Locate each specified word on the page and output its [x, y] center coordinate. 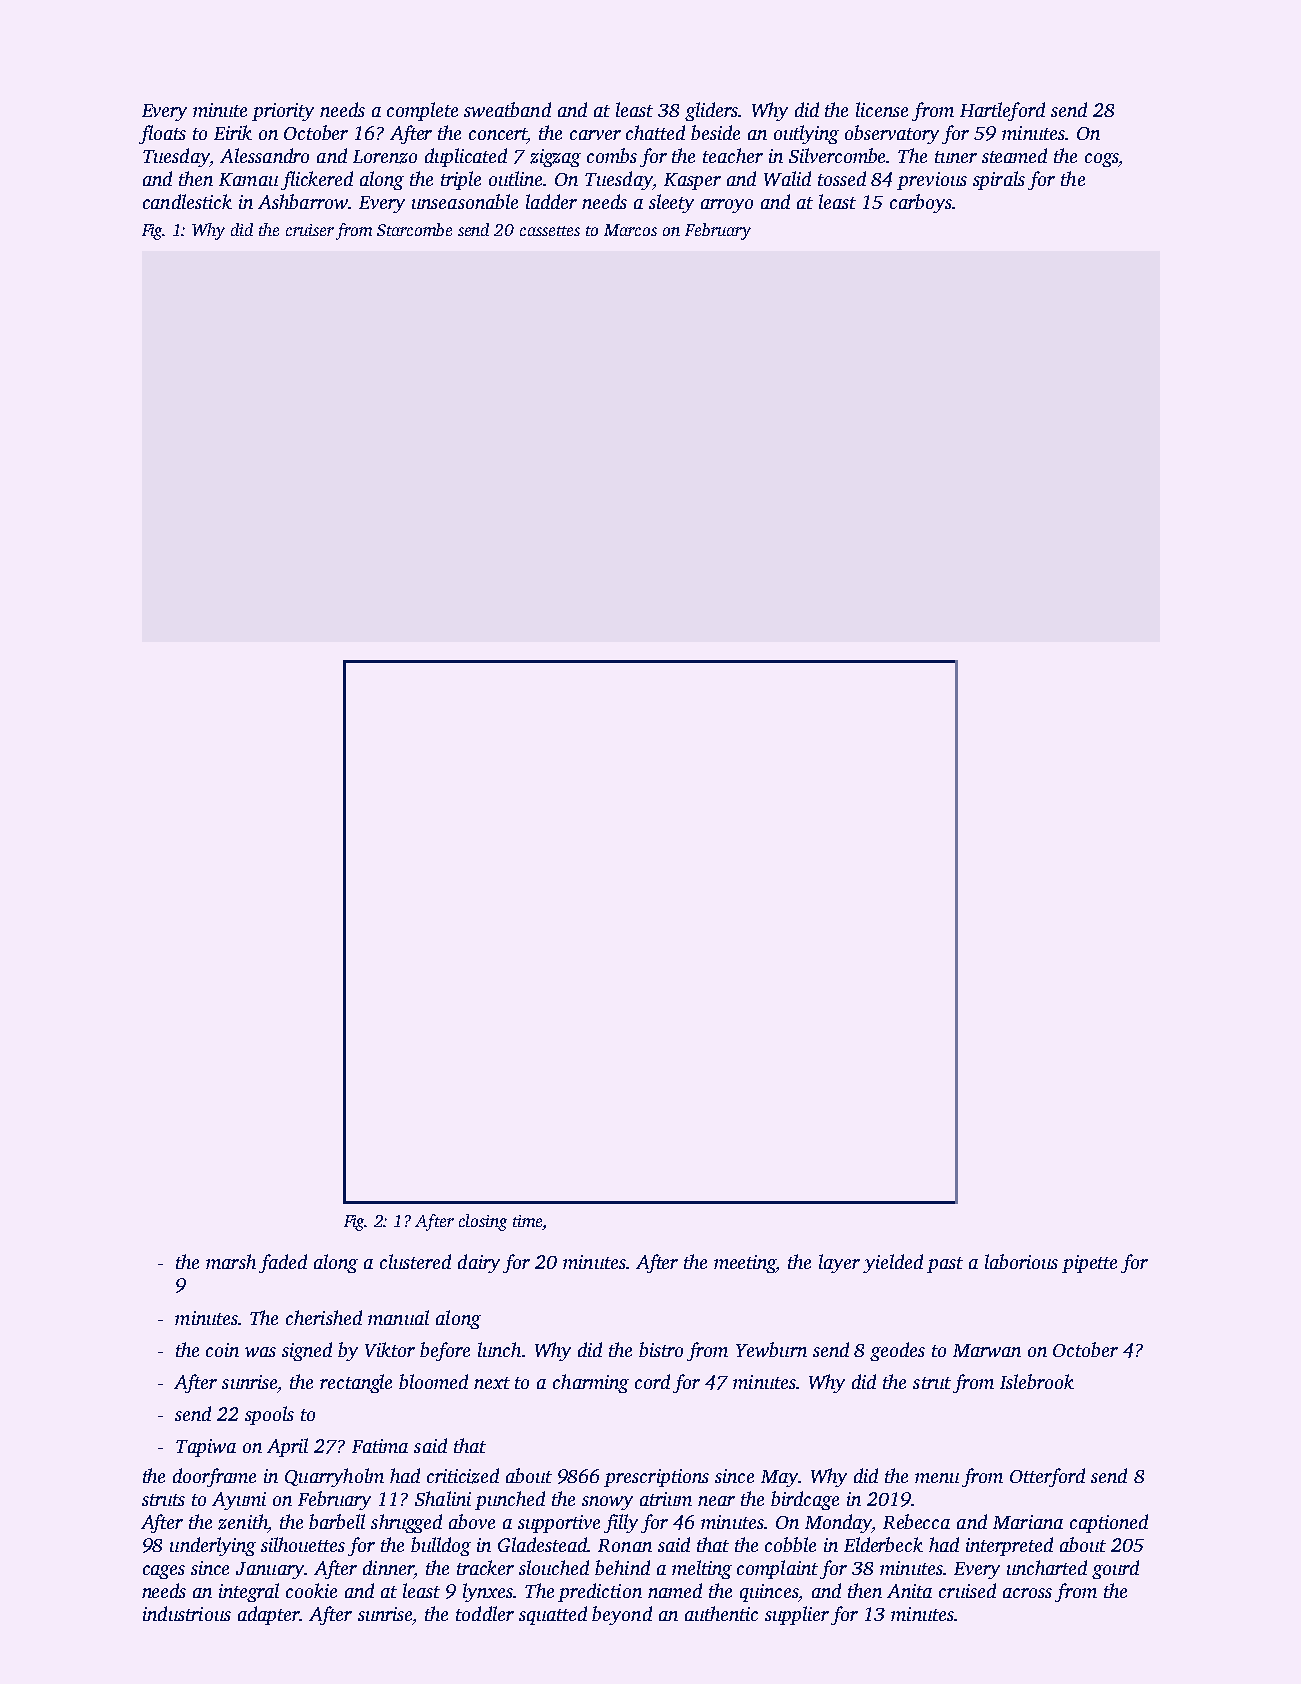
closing [483, 1222]
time [528, 1222]
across [1027, 1593]
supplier [797, 1615]
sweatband [507, 109]
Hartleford [1002, 111]
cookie [311, 1590]
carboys [921, 203]
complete [422, 111]
